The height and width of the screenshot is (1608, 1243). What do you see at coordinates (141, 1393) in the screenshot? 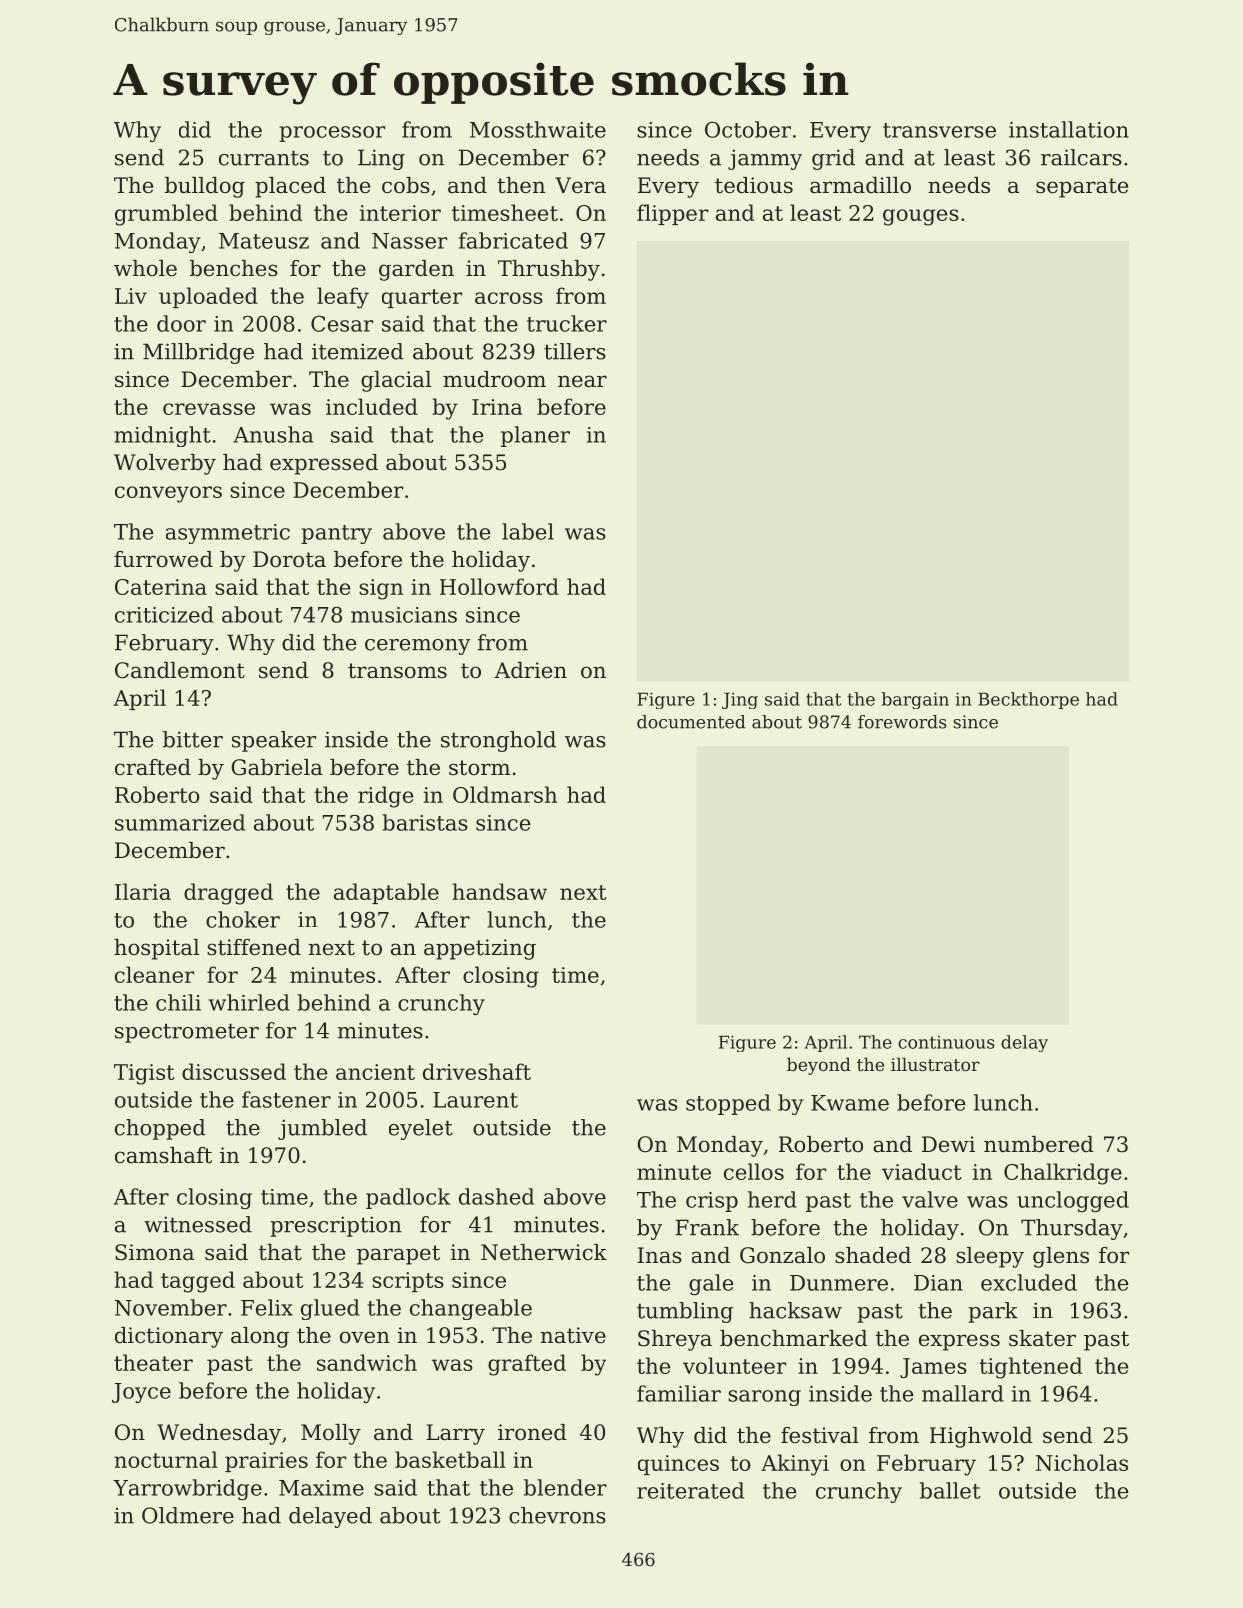
I see `Joyce` at bounding box center [141, 1393].
